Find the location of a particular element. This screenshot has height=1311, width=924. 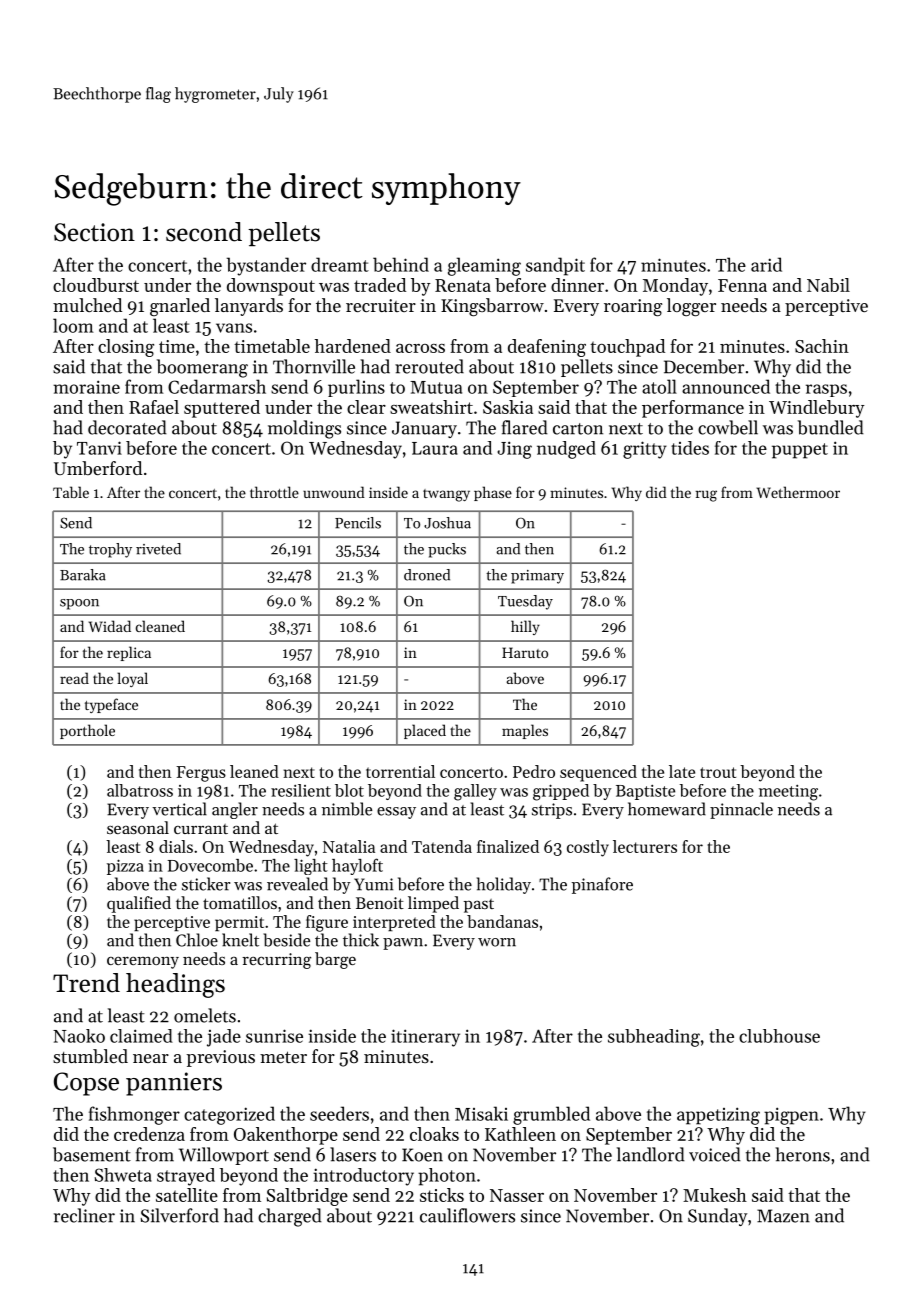

placed is located at coordinates (425, 731).
